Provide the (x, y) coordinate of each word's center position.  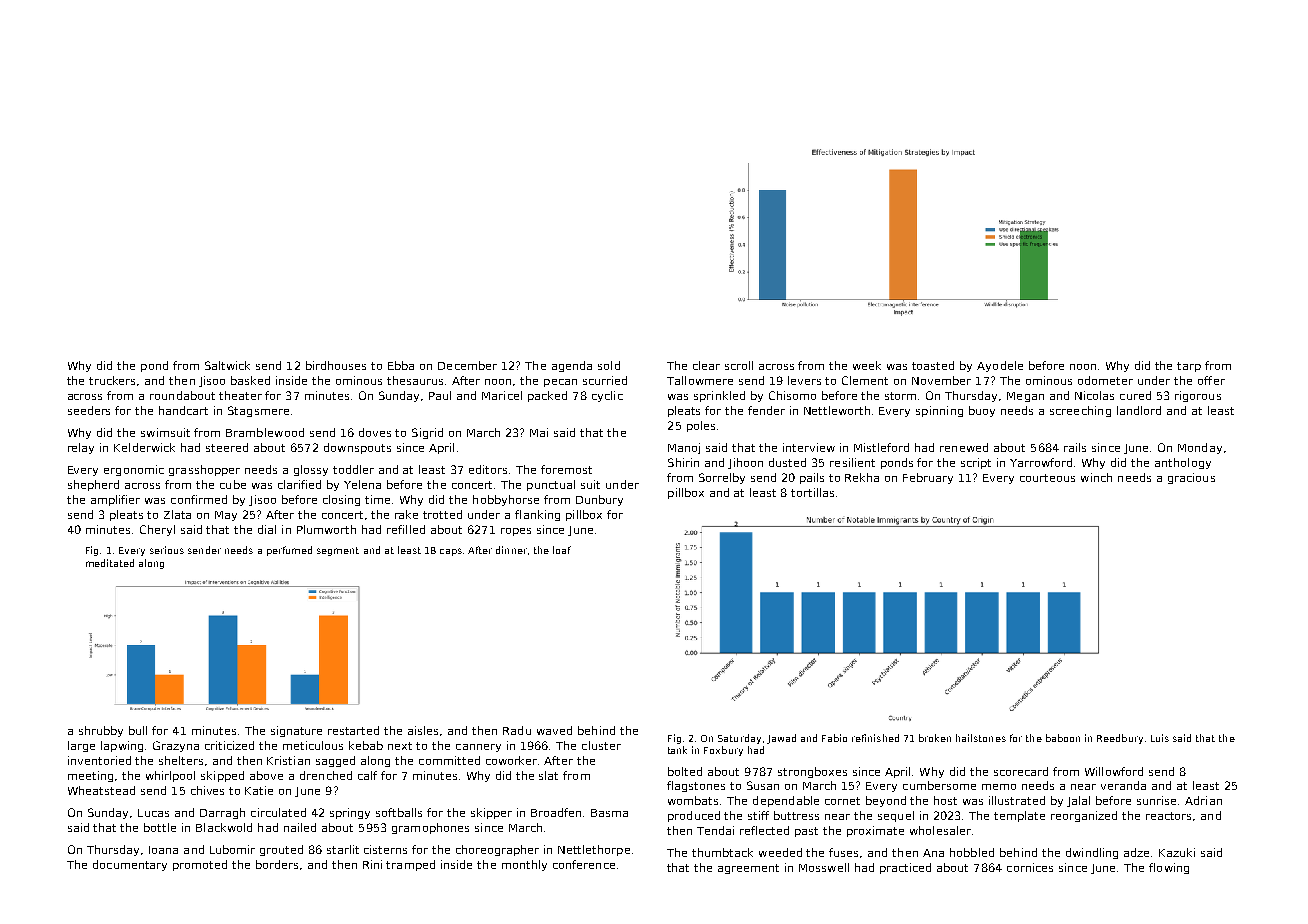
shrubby (101, 731)
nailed (300, 827)
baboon (1063, 738)
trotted (442, 514)
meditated (110, 563)
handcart (183, 410)
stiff (758, 815)
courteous (1047, 478)
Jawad (781, 739)
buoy (982, 411)
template (1019, 816)
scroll (739, 365)
